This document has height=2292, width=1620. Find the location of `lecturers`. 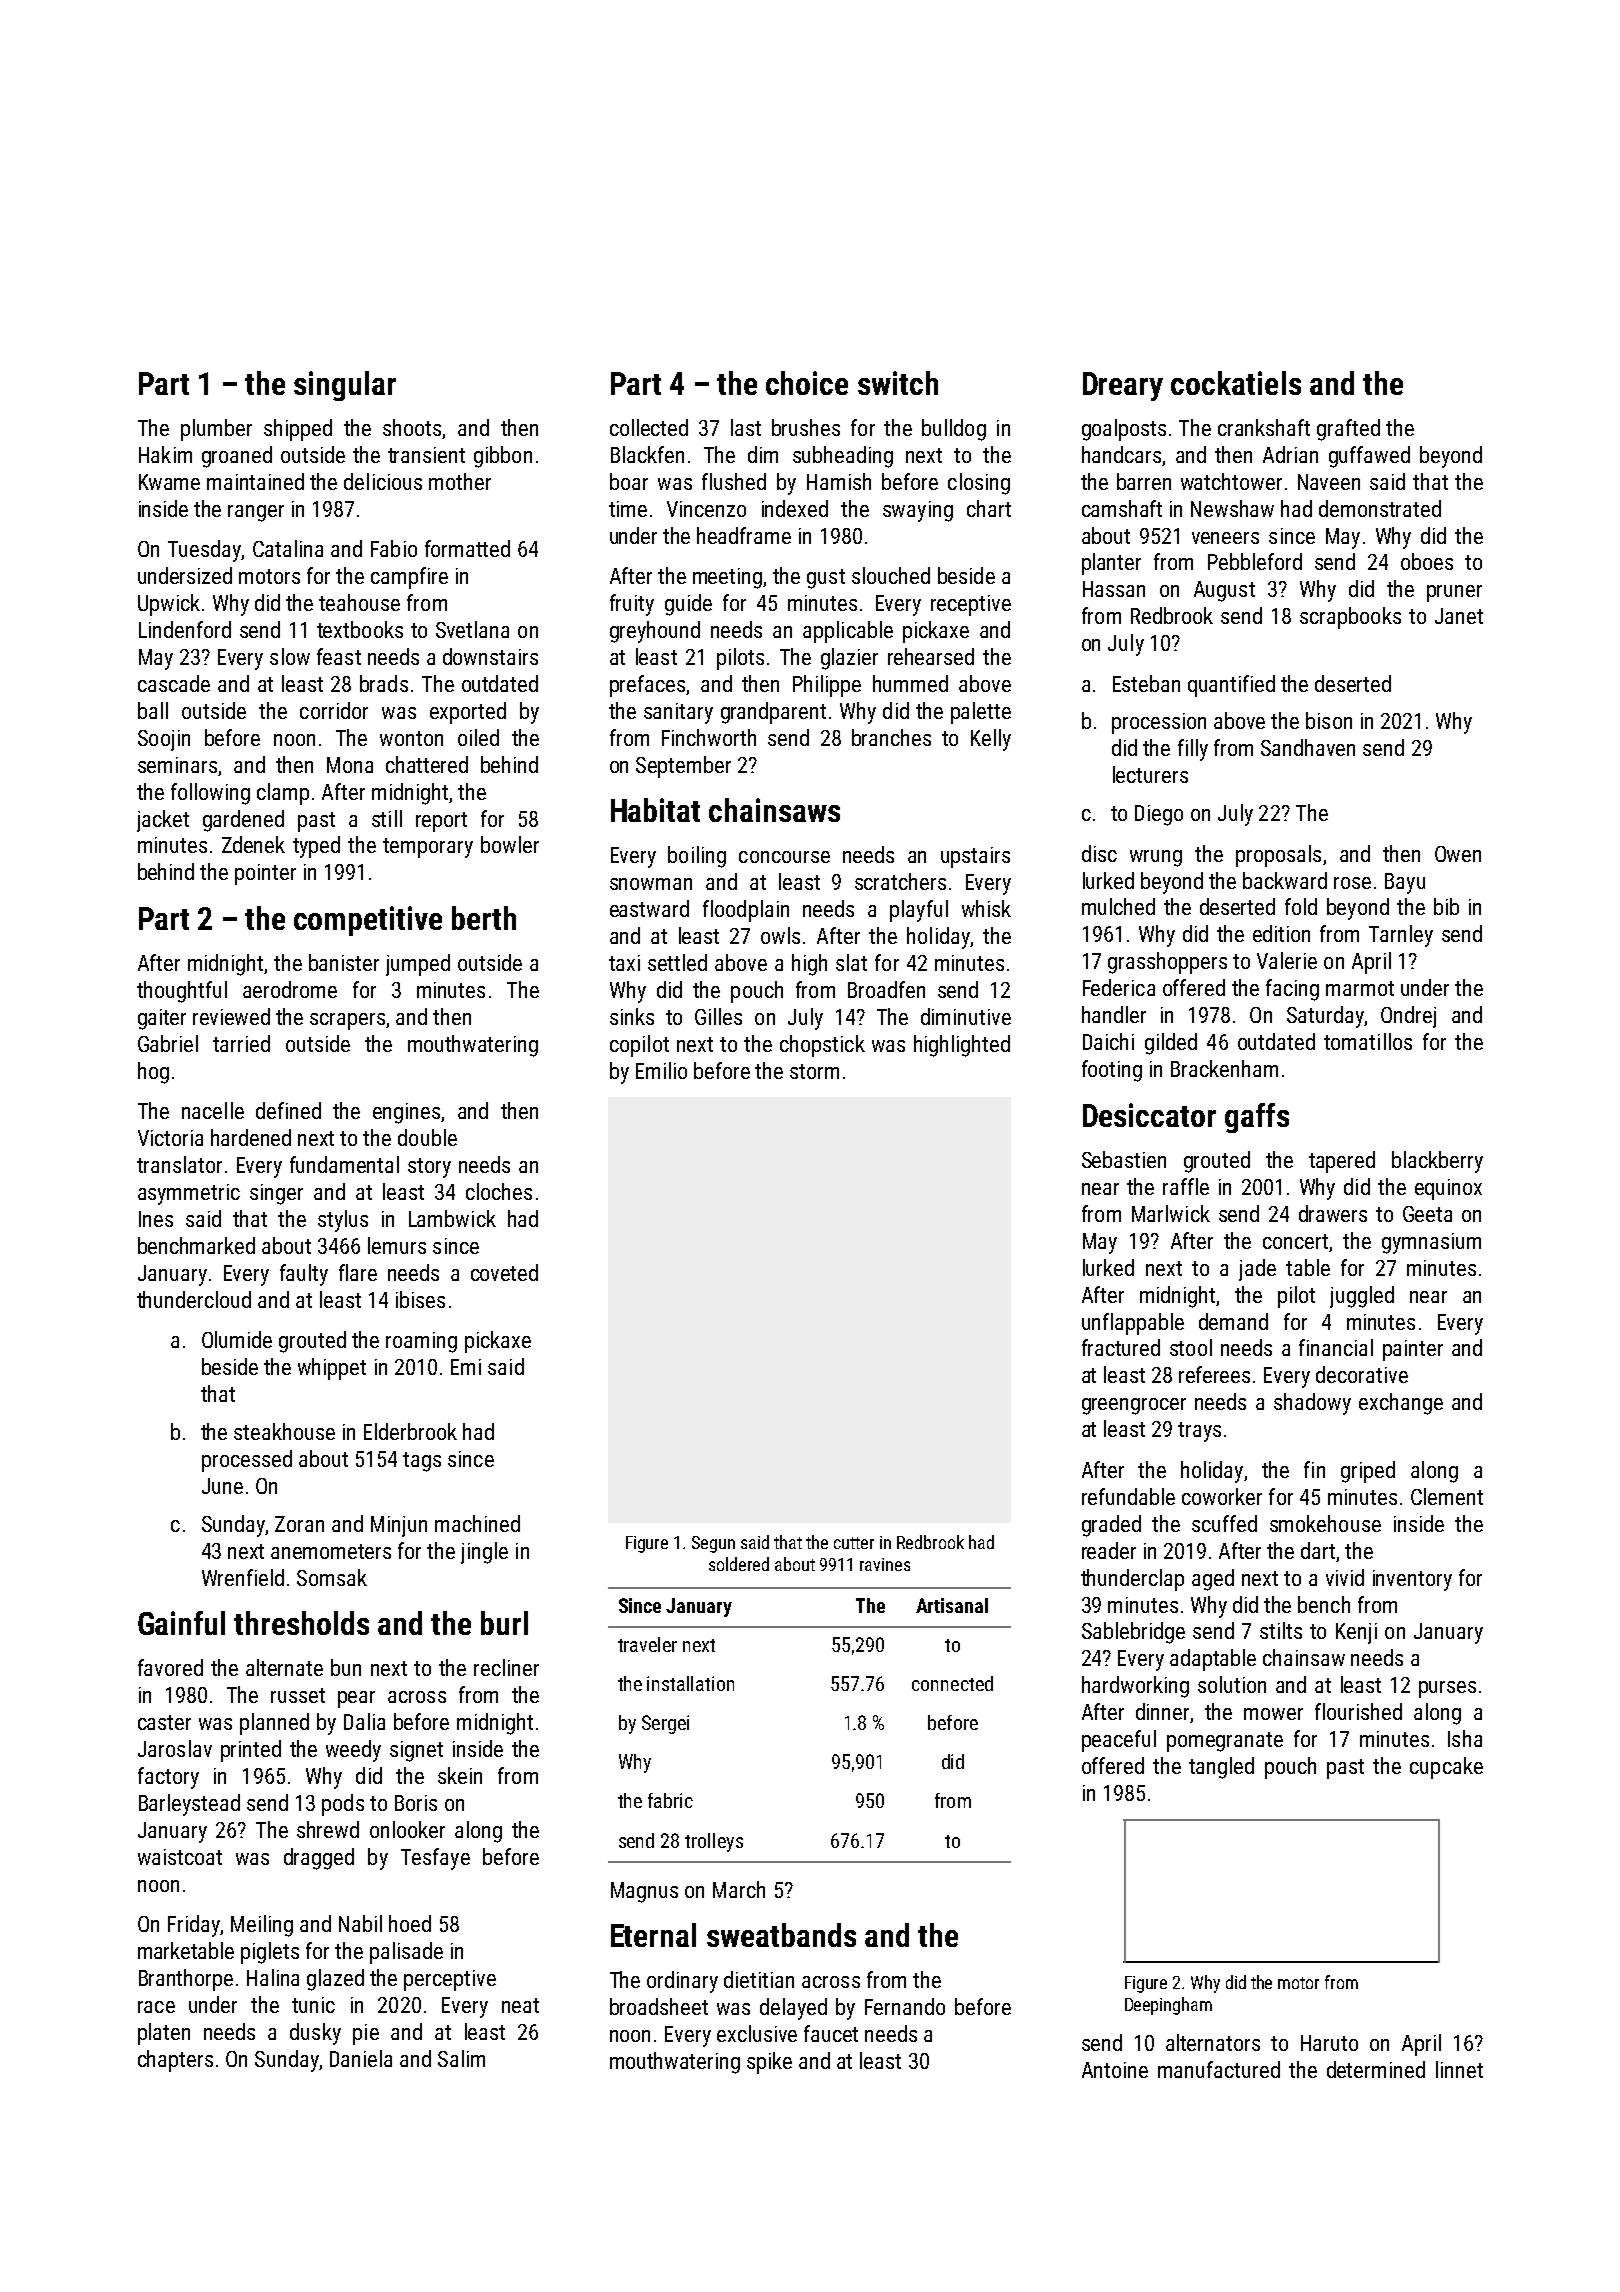

lecturers is located at coordinates (1150, 774).
